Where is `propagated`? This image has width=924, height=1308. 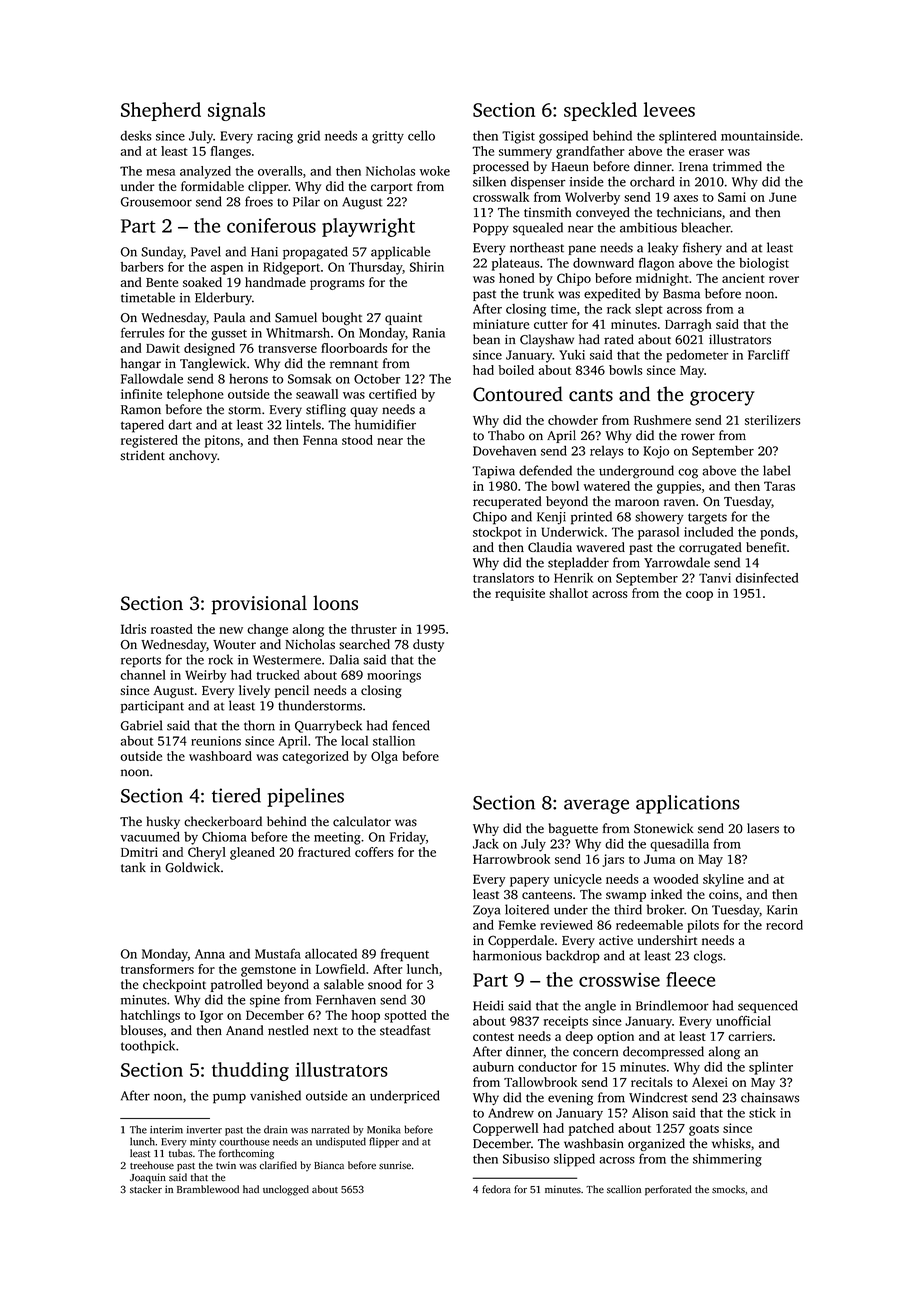 propagated is located at coordinates (315, 253).
